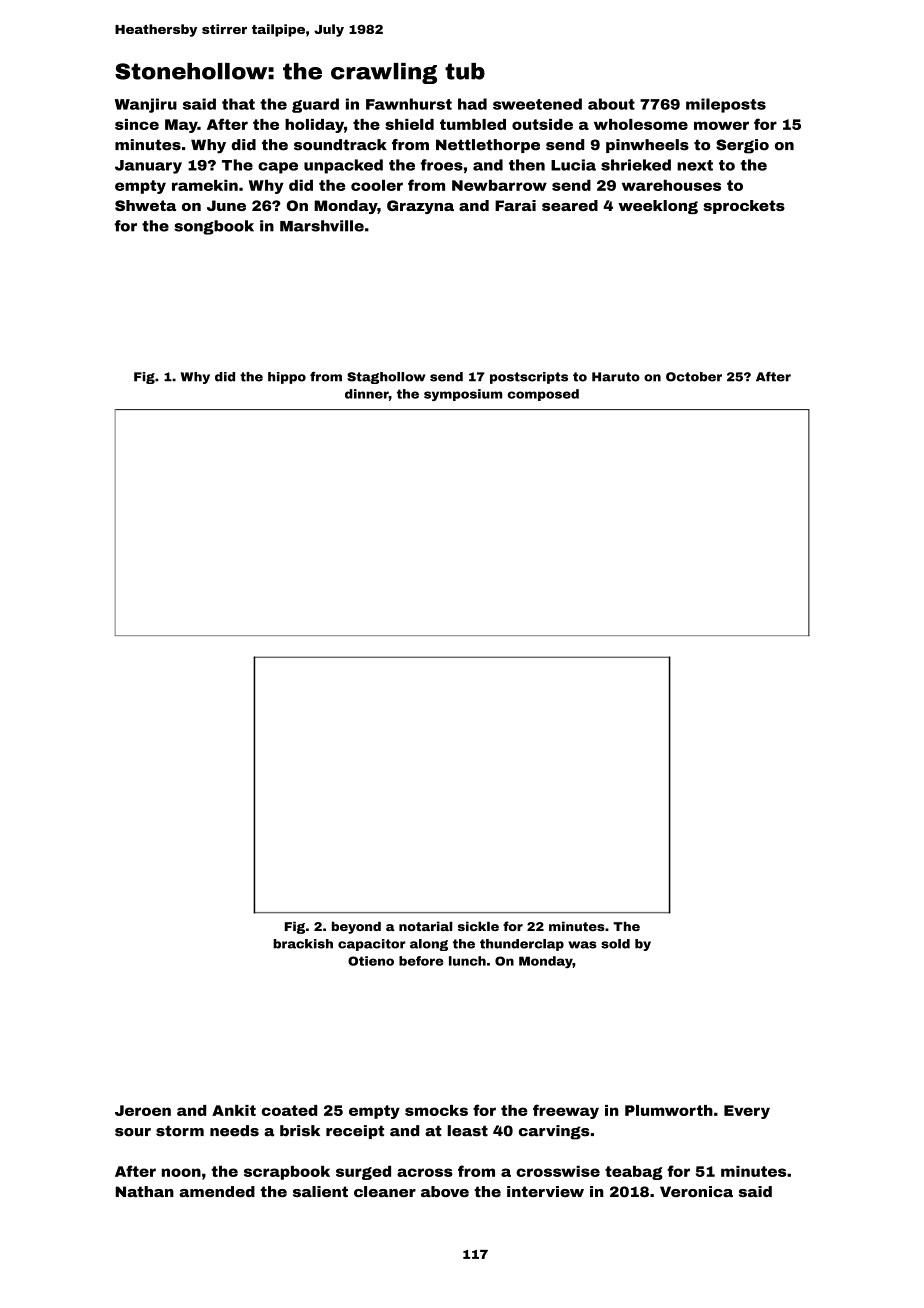  Describe the element at coordinates (367, 394) in the page. I see `dinner` at that location.
